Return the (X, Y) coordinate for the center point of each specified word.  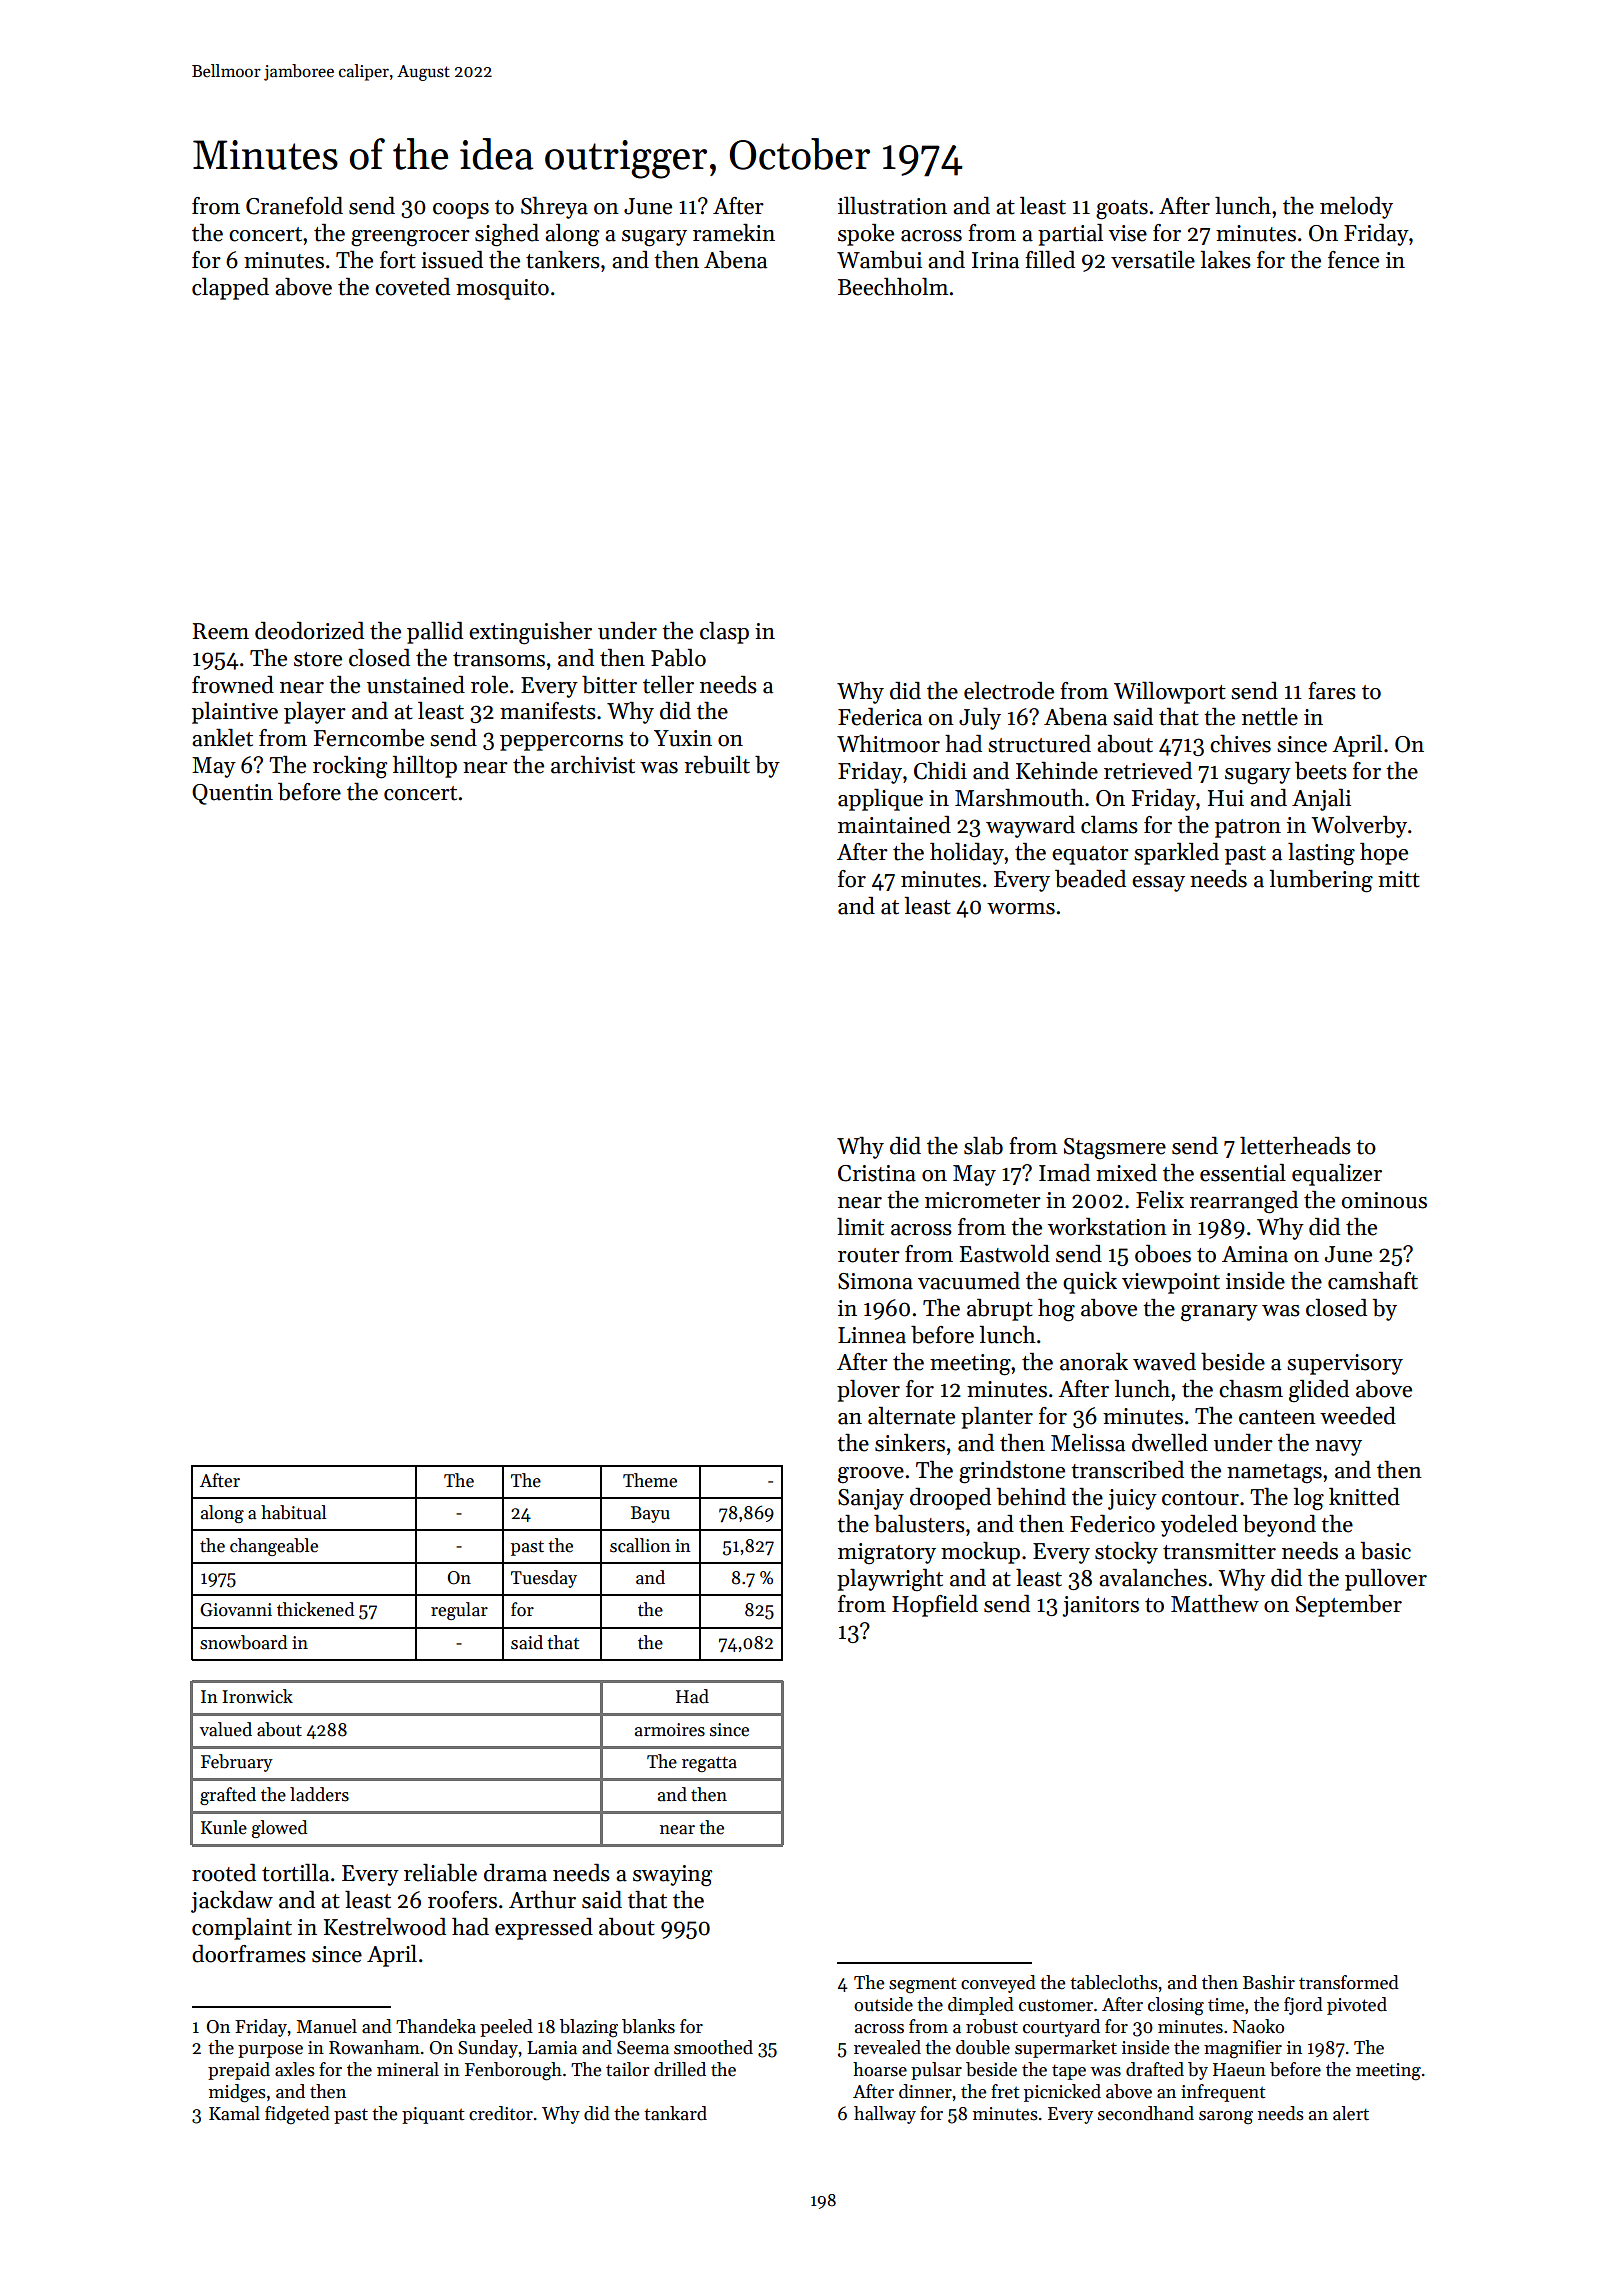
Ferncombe (369, 738)
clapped (230, 289)
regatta (709, 1764)
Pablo (678, 658)
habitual (293, 1512)
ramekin (734, 233)
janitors (1100, 1606)
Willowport (1170, 693)
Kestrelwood (385, 1927)
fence (1353, 260)
